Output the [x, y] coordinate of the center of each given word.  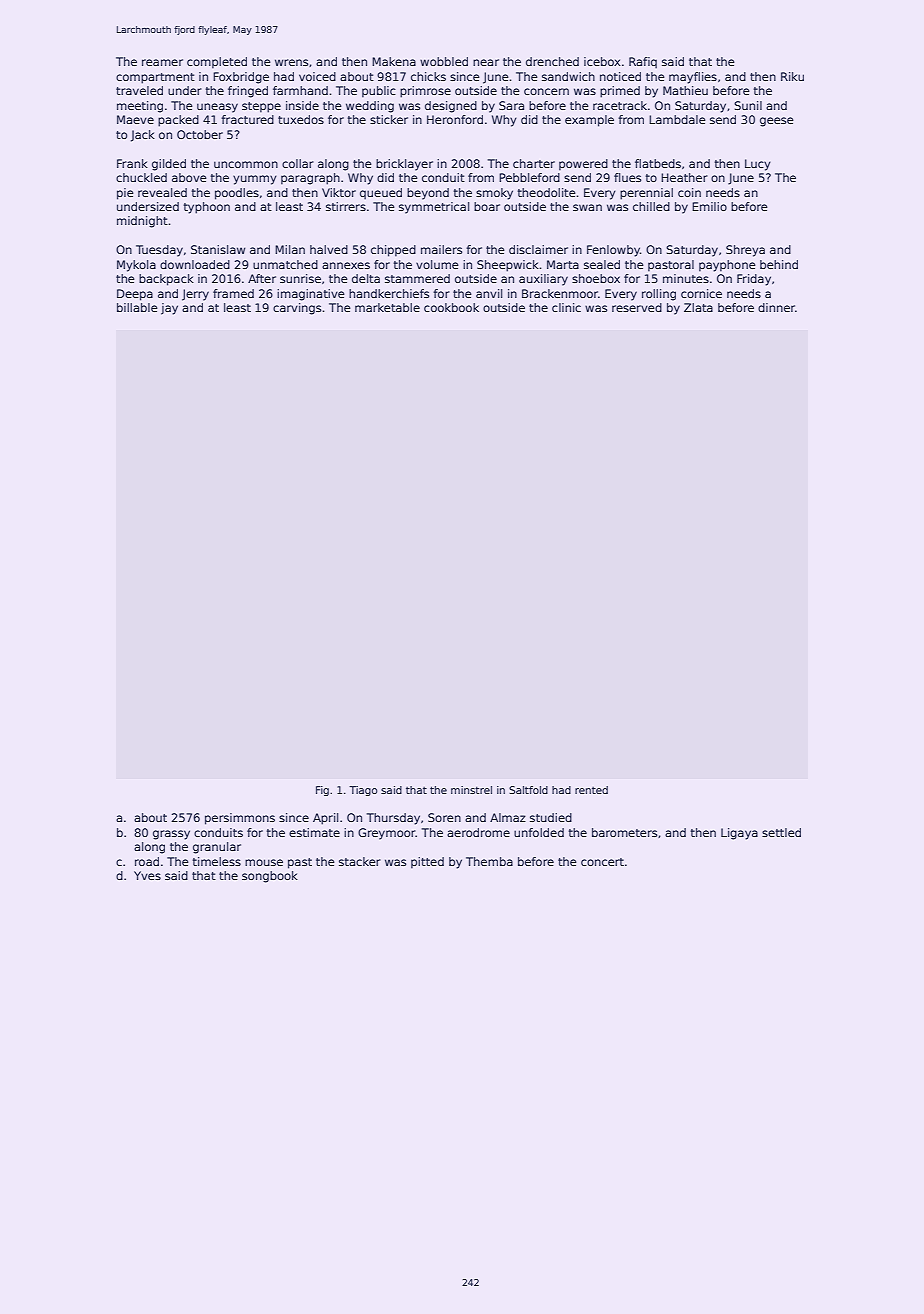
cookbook [451, 307]
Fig [322, 791]
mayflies [693, 78]
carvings [297, 309]
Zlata [698, 307]
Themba [489, 861]
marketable [387, 307]
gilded [169, 165]
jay [169, 309]
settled [781, 832]
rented [591, 790]
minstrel [471, 790]
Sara [511, 105]
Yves [147, 875]
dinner [776, 307]
